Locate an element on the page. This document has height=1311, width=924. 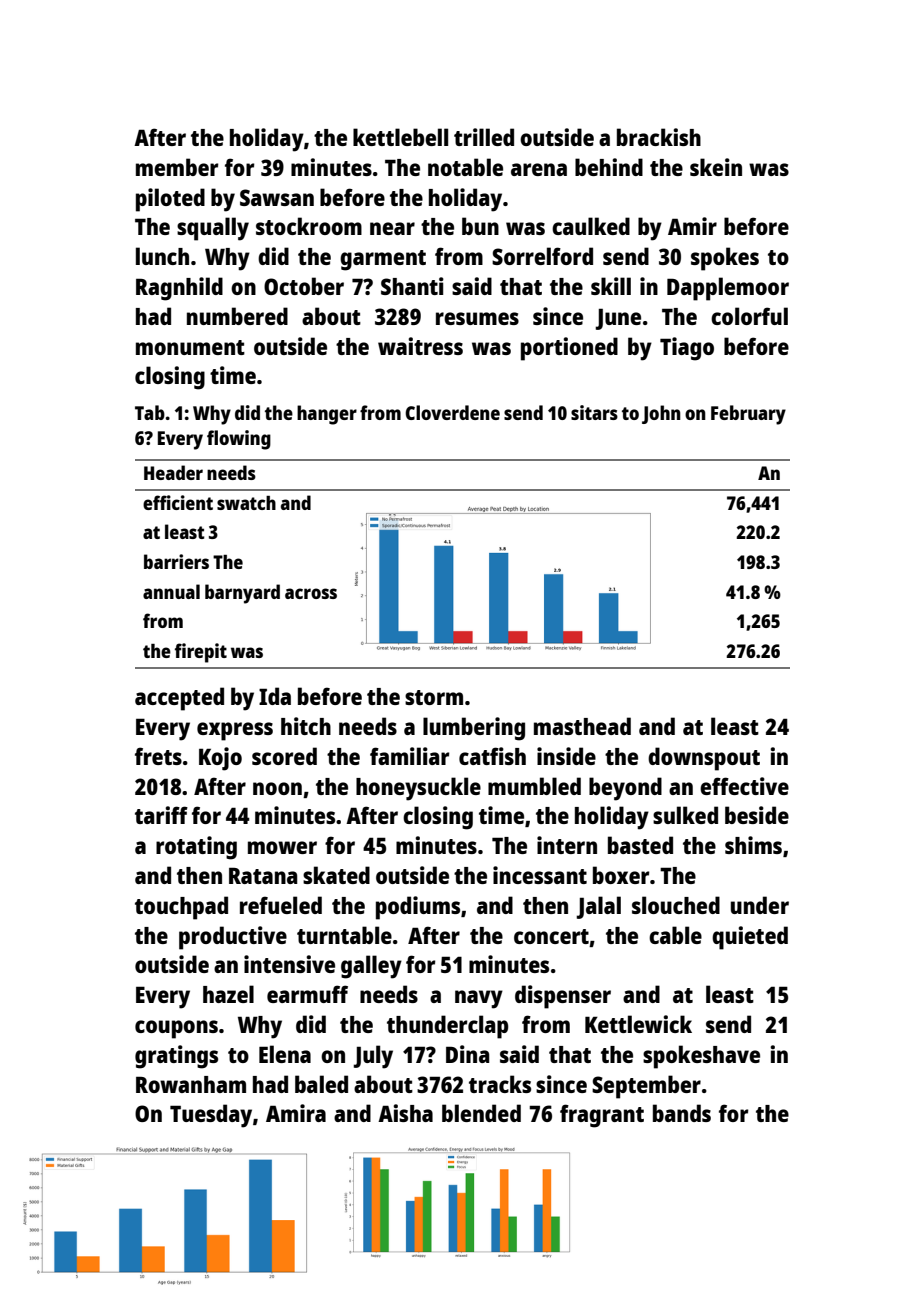
baled is located at coordinates (321, 1084).
